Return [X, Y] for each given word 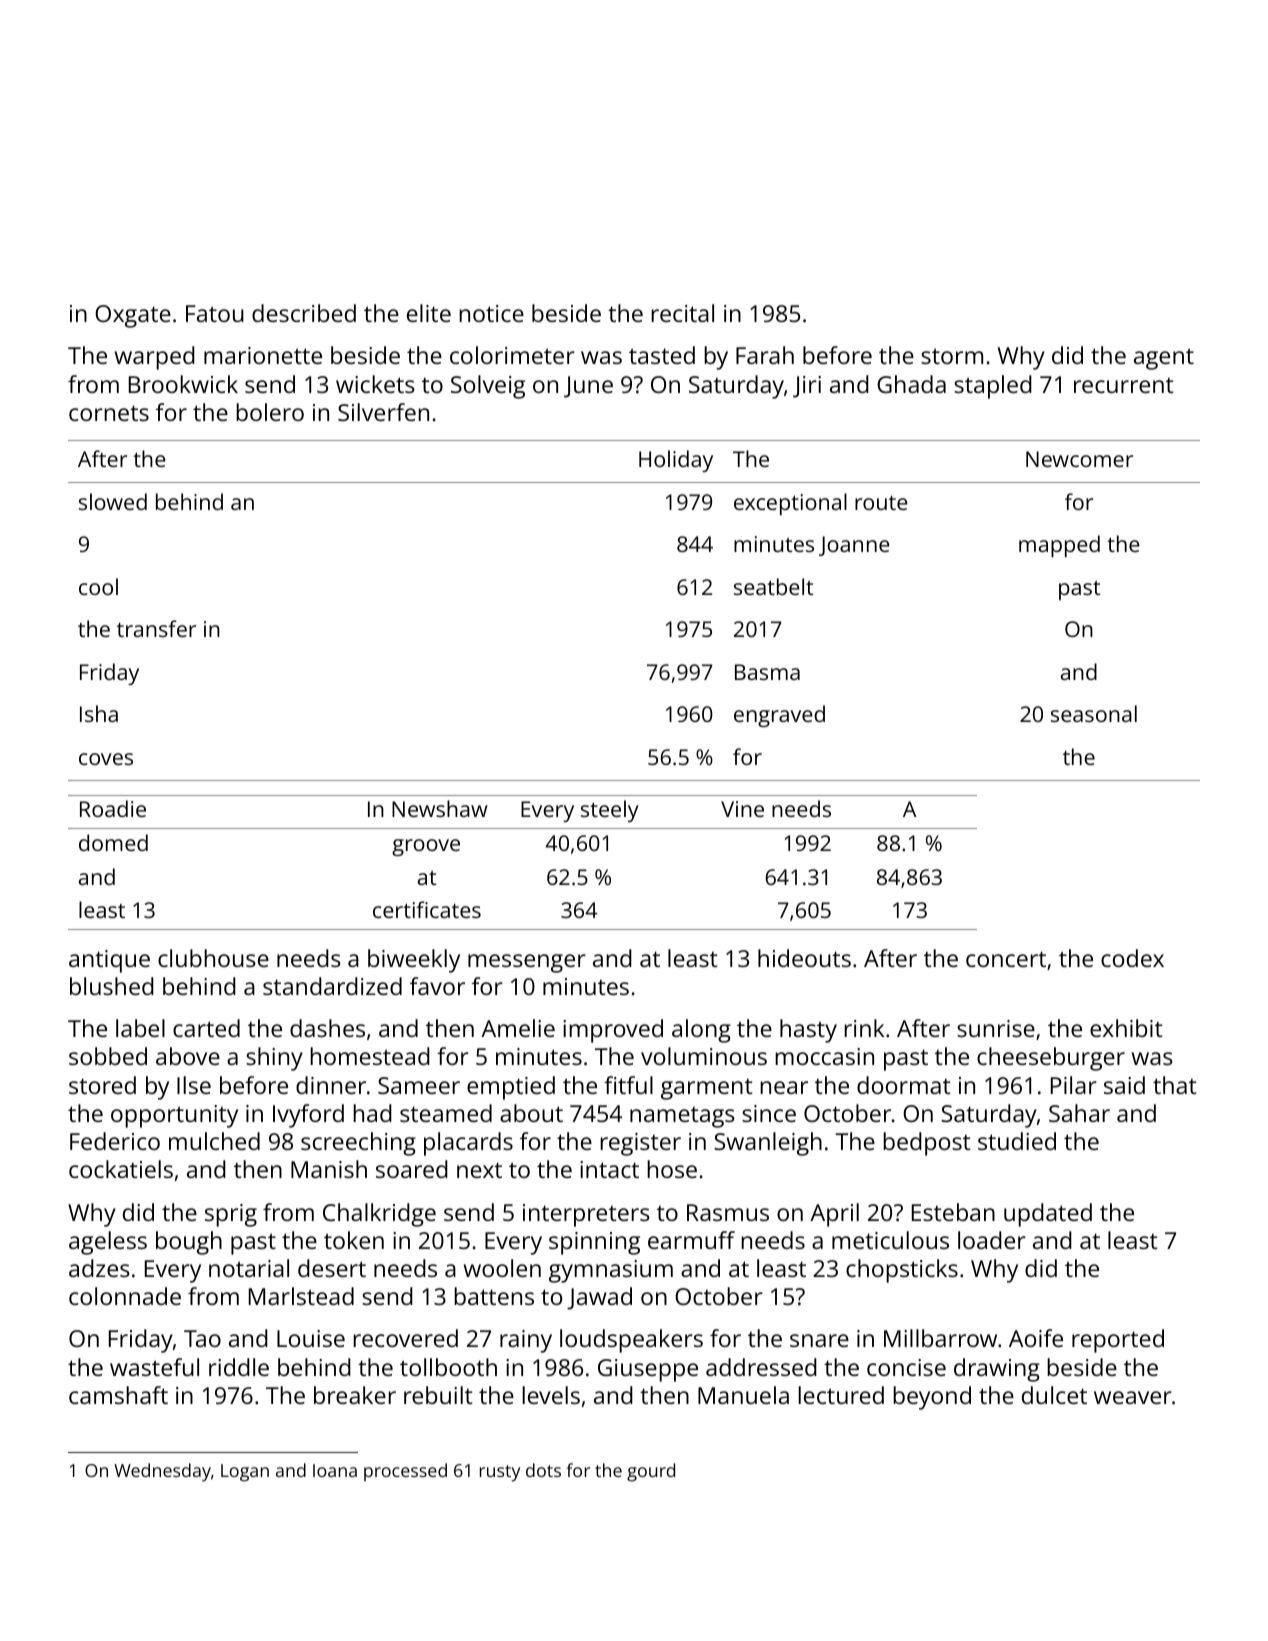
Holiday [676, 461]
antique [109, 961]
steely [610, 811]
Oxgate [133, 316]
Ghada [911, 384]
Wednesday [162, 1472]
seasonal [1094, 713]
